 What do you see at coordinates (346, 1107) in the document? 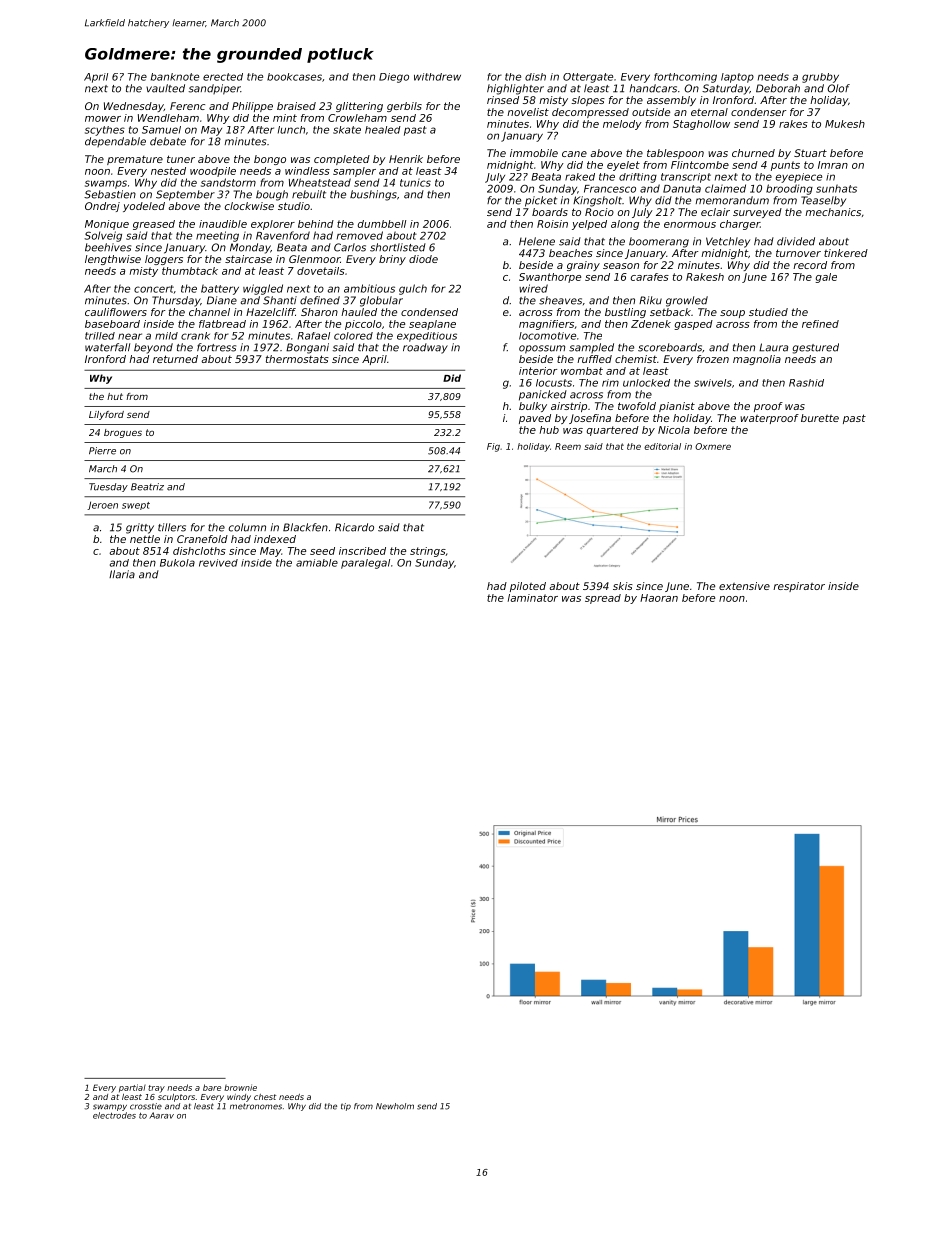
I see `tip` at bounding box center [346, 1107].
